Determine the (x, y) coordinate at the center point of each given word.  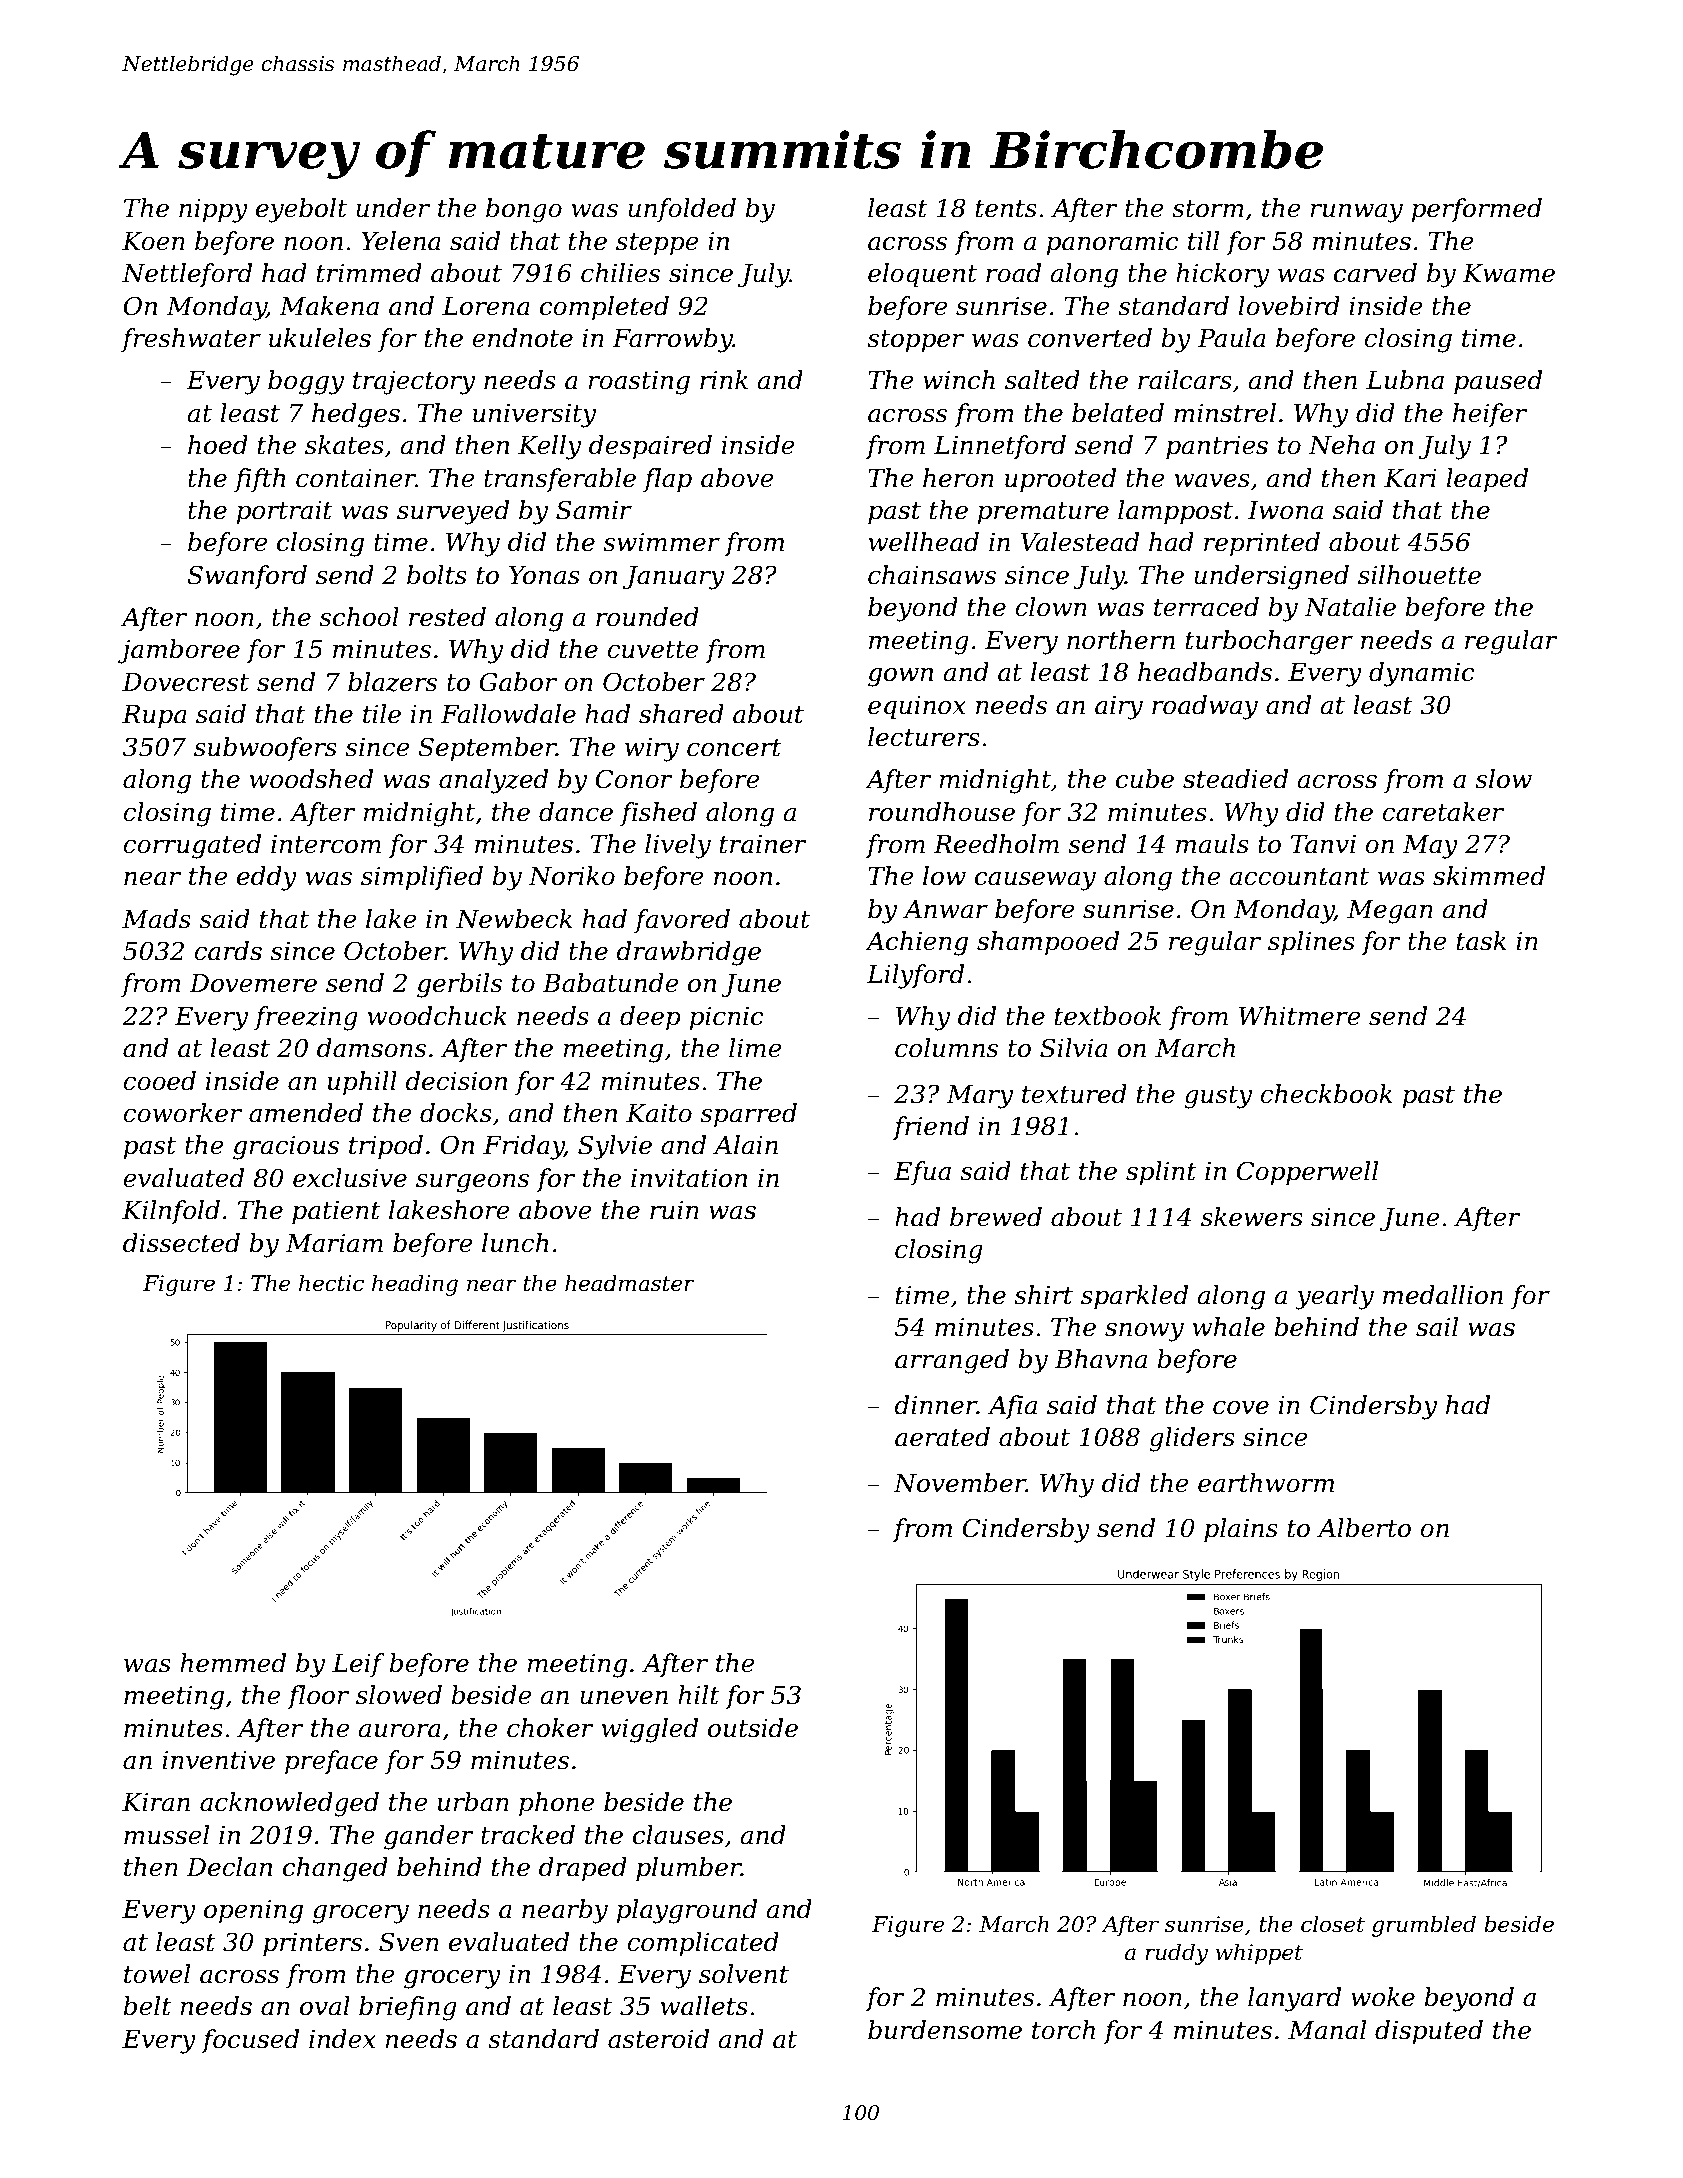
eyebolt (301, 210)
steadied (1235, 779)
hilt (699, 1695)
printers (312, 1944)
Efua (922, 1173)
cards (228, 951)
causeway (1035, 881)
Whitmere (1300, 1016)
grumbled (1424, 1926)
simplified (422, 878)
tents (1006, 209)
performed (1477, 210)
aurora (399, 1731)
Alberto (1364, 1528)
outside (753, 1728)
